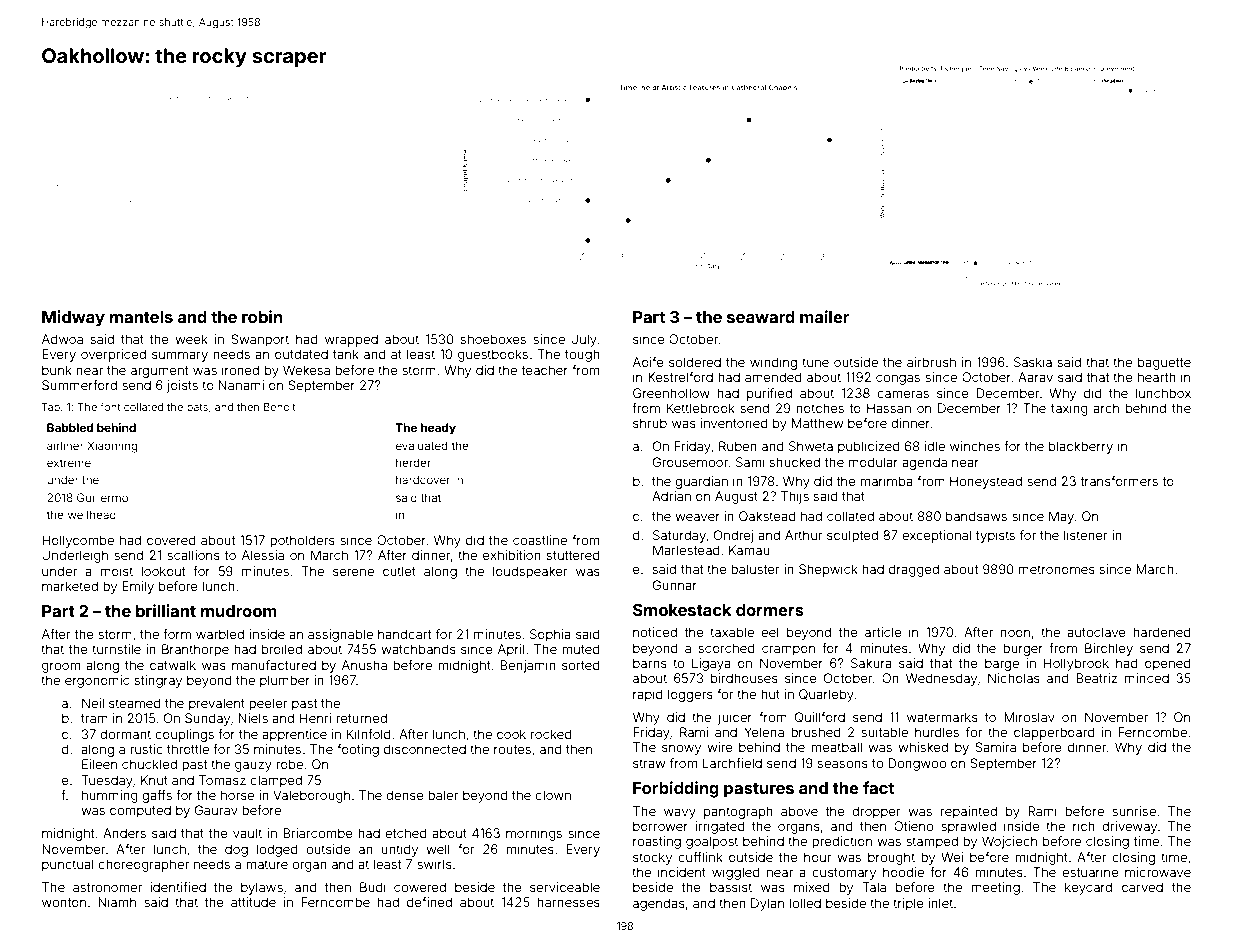 The width and height of the page is (1233, 952). Describe the element at coordinates (160, 372) in the page. I see `argument` at that location.
